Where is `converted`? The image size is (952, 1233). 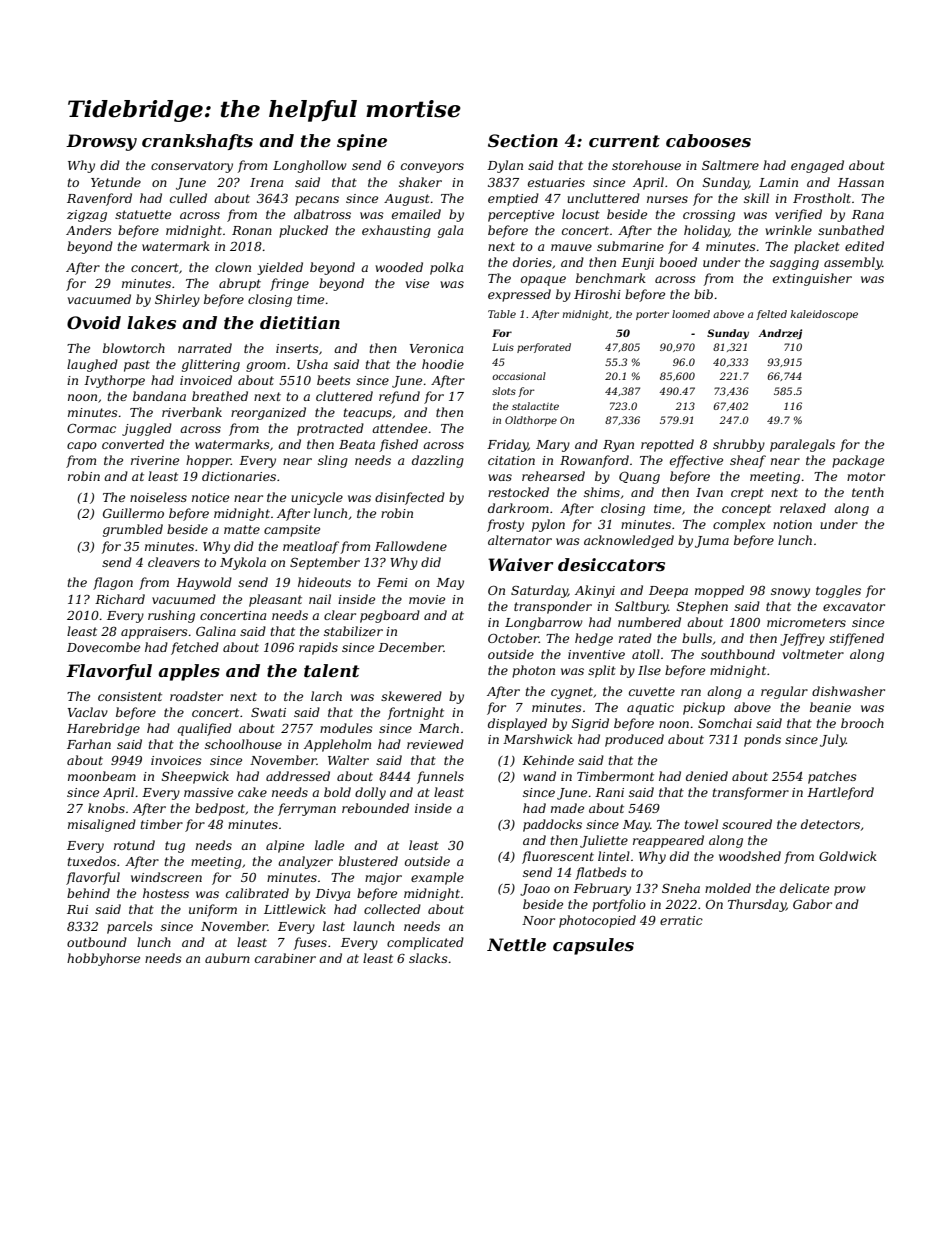
converted is located at coordinates (133, 444).
